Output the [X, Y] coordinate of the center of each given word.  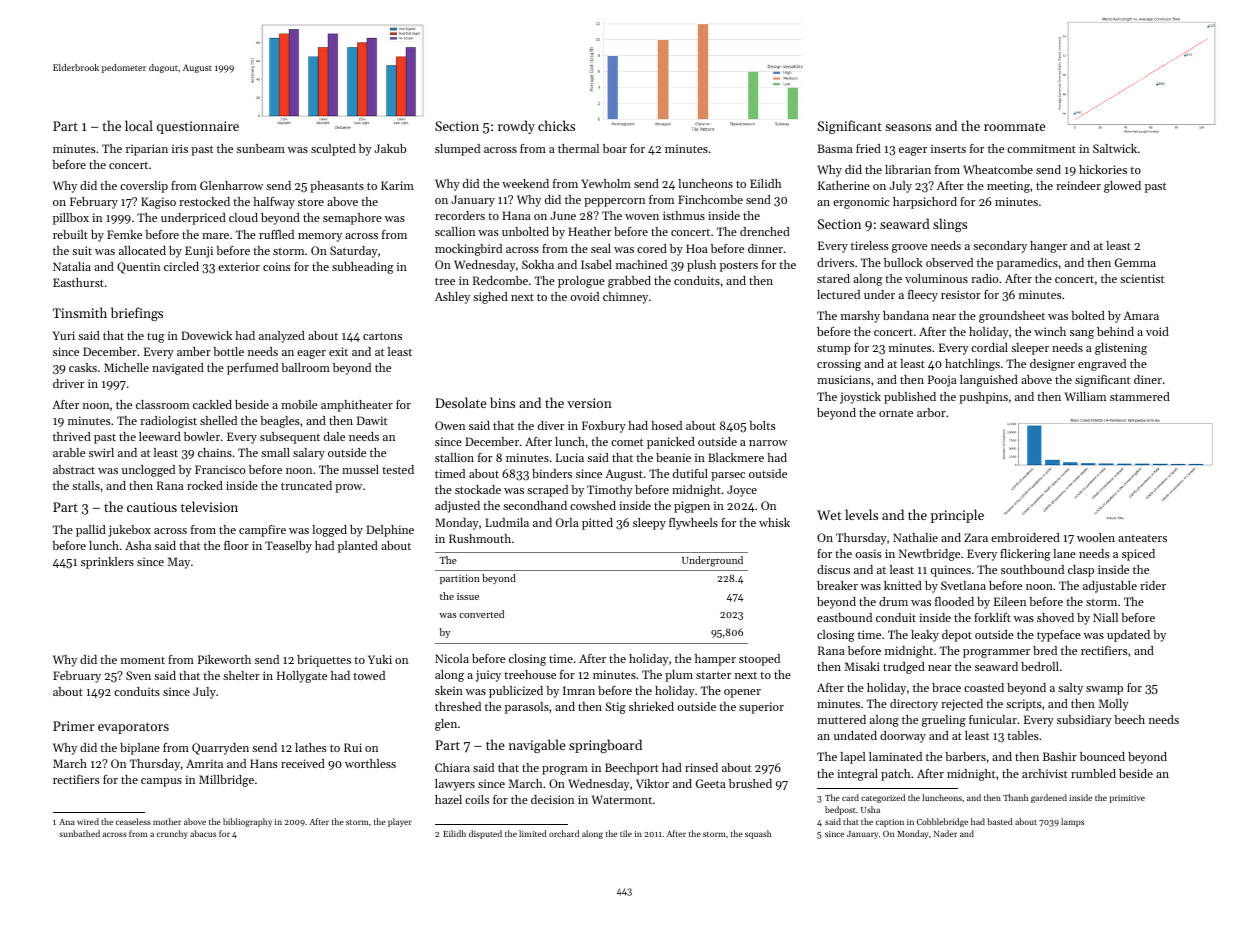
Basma [835, 148]
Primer [74, 726]
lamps [1072, 822]
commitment [1041, 148]
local [139, 125]
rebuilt [70, 234]
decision [552, 799]
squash [758, 834]
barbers [965, 756]
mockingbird [468, 250]
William [1085, 396]
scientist [1142, 278]
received [303, 763]
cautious [152, 507]
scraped [547, 491]
